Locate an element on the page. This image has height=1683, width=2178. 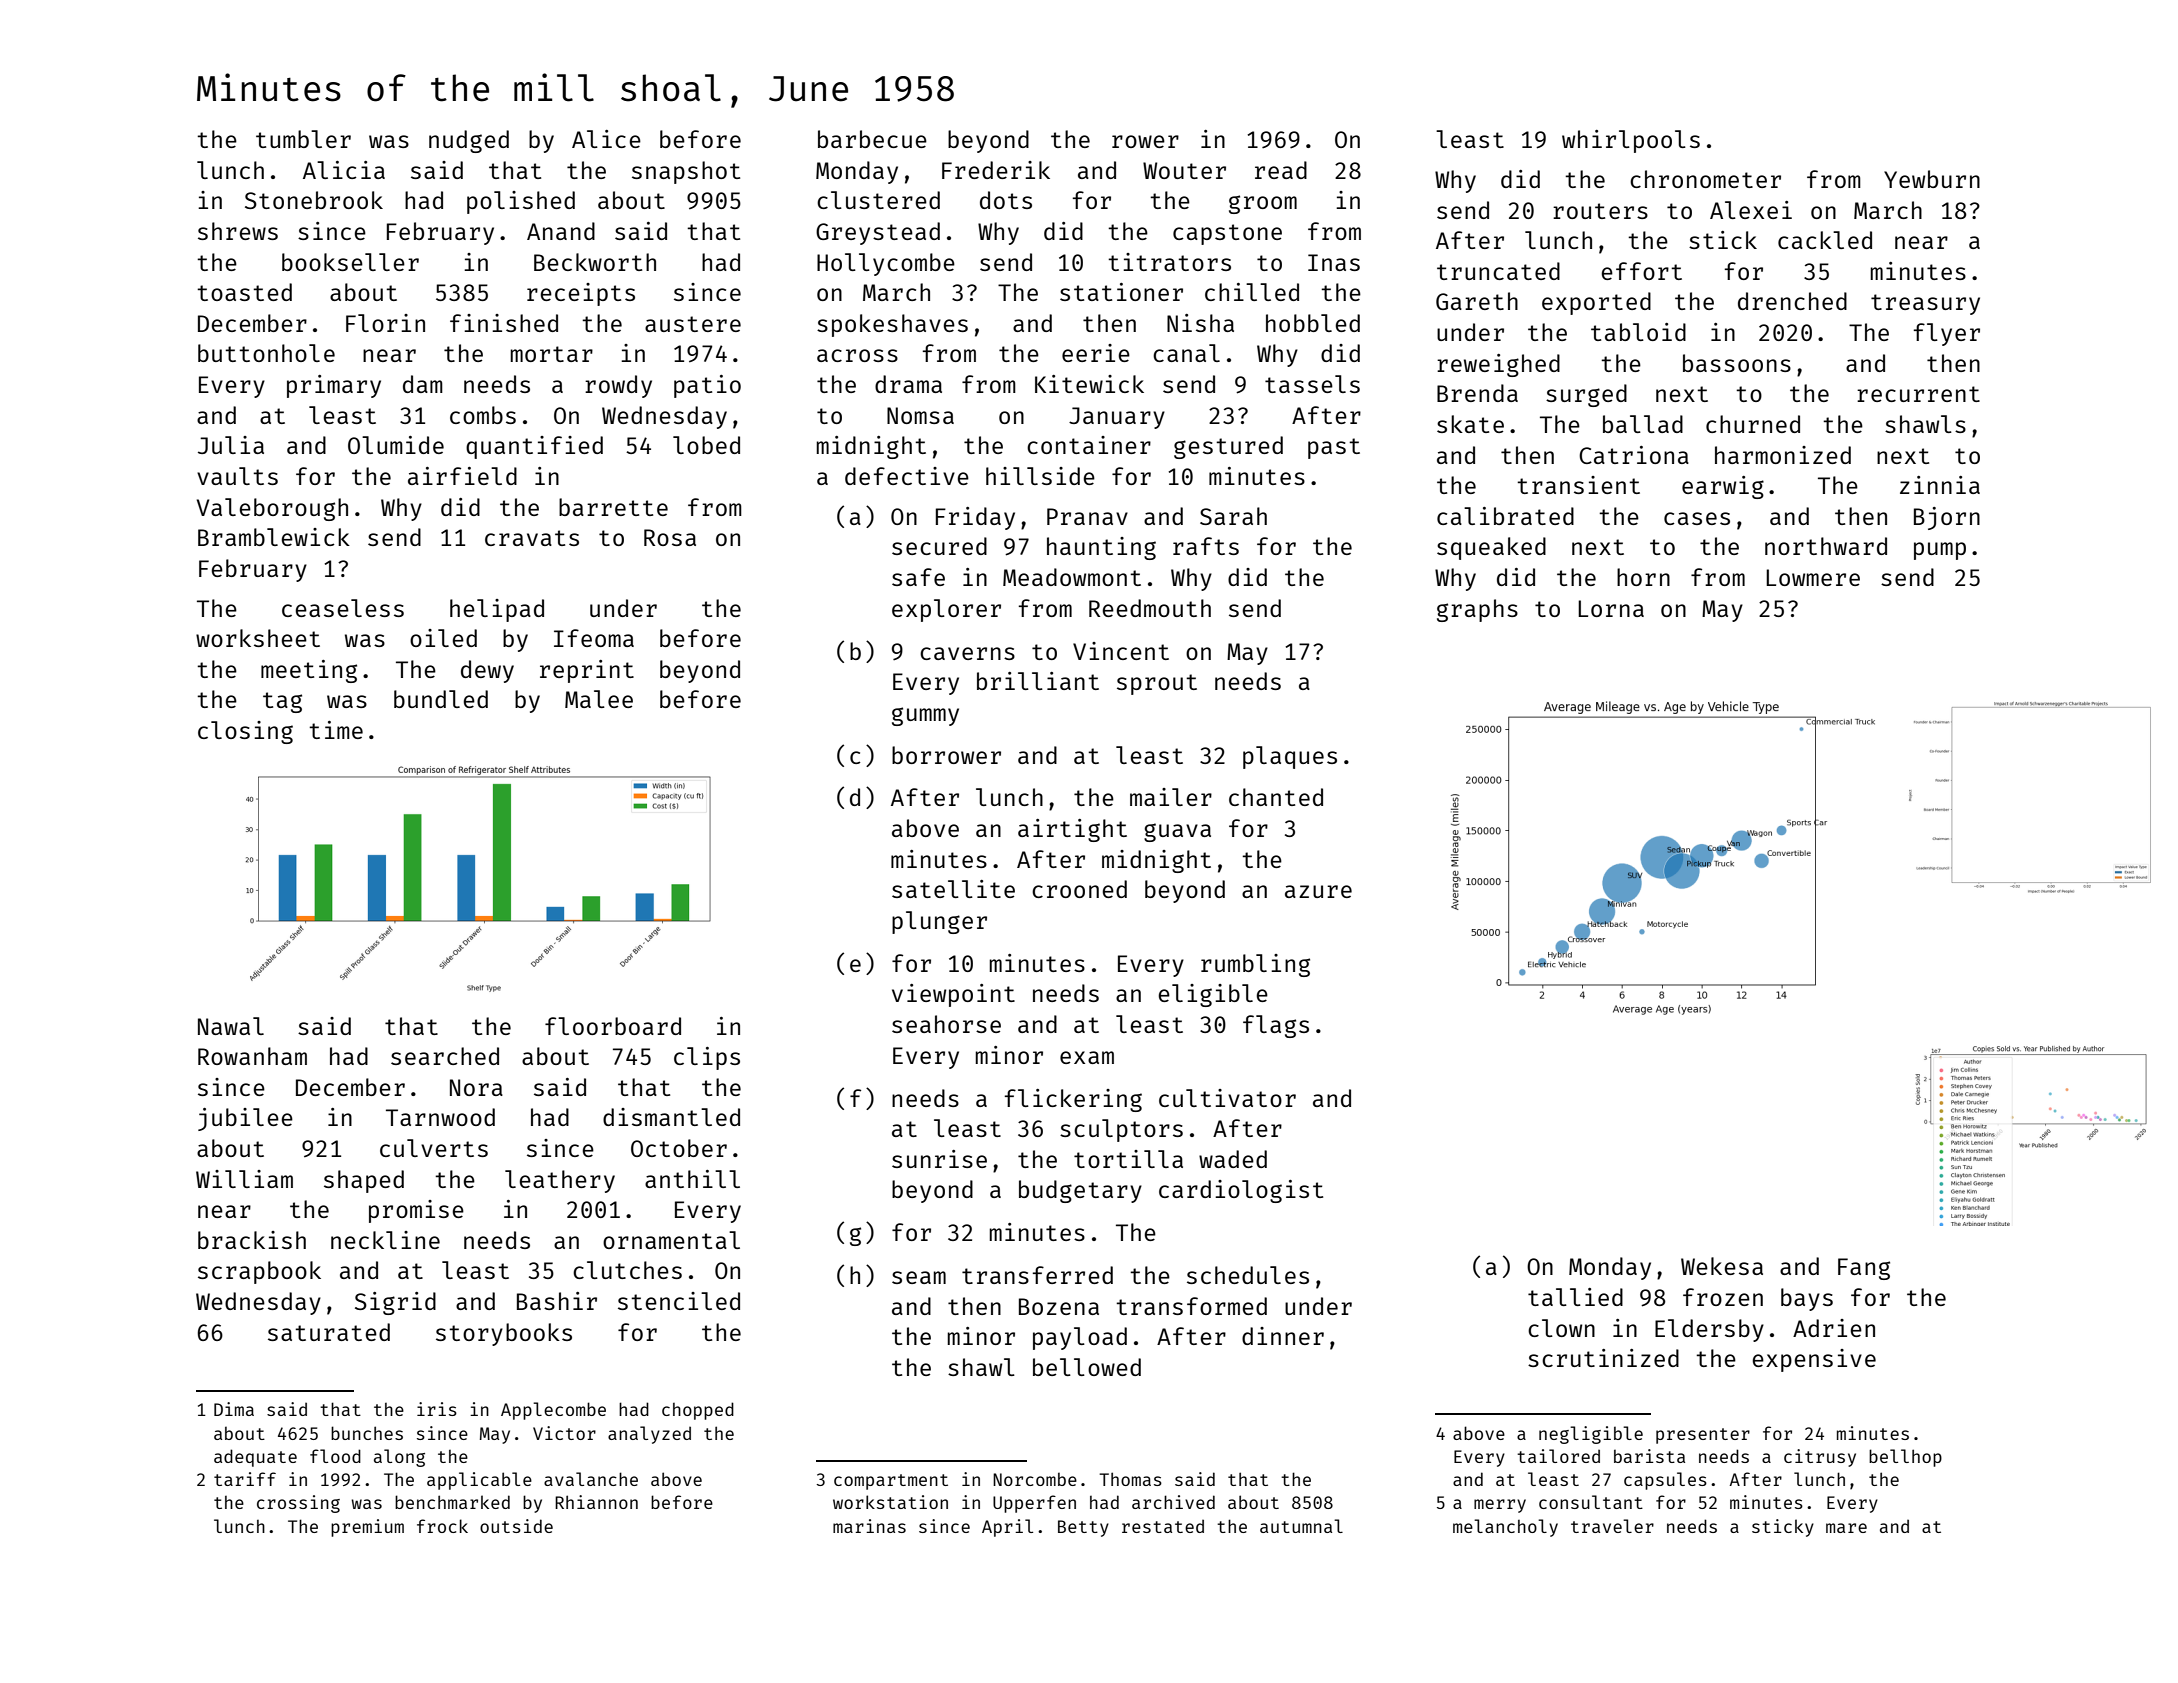
expensive is located at coordinates (1814, 1360).
